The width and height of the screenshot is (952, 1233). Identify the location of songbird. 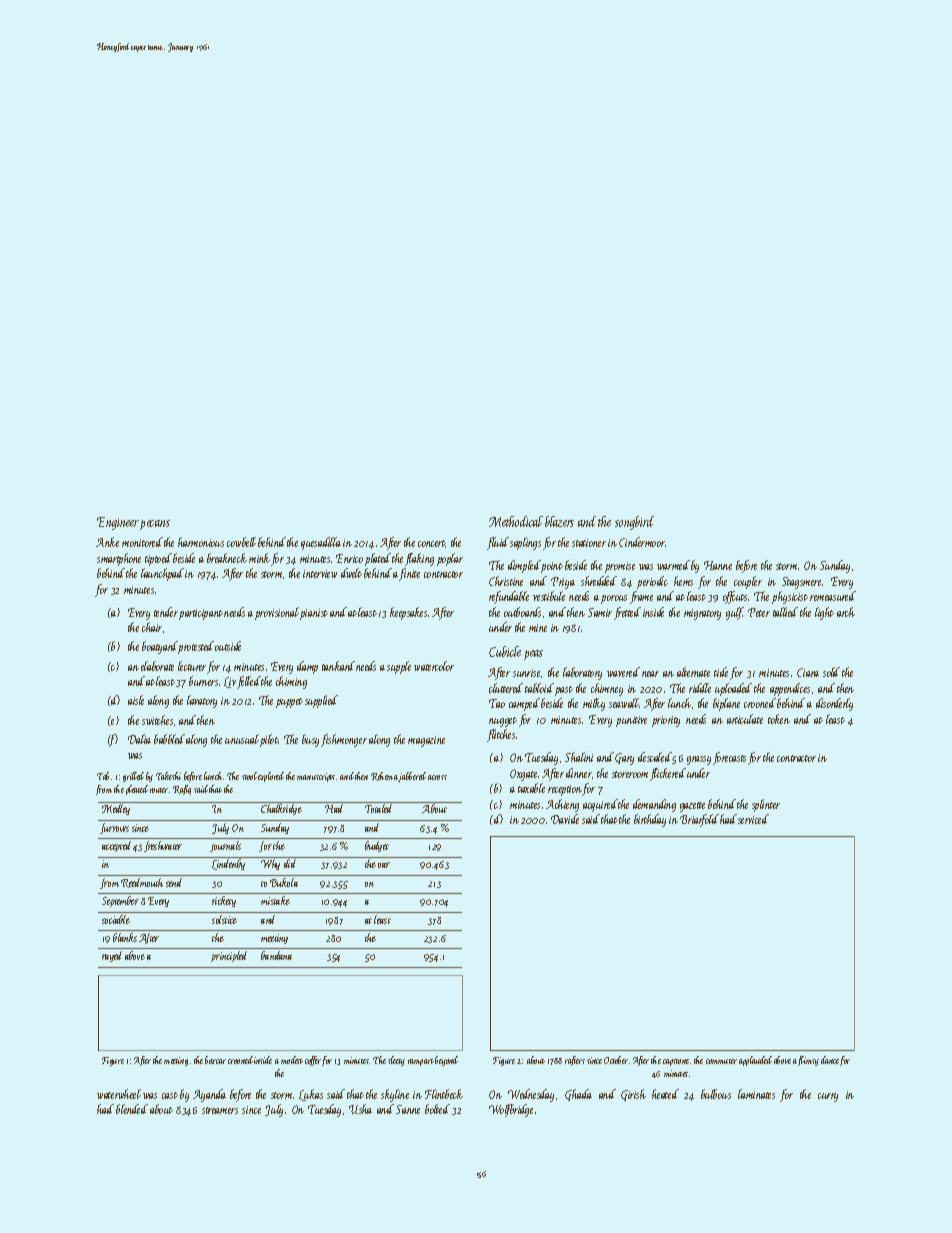
(634, 523).
